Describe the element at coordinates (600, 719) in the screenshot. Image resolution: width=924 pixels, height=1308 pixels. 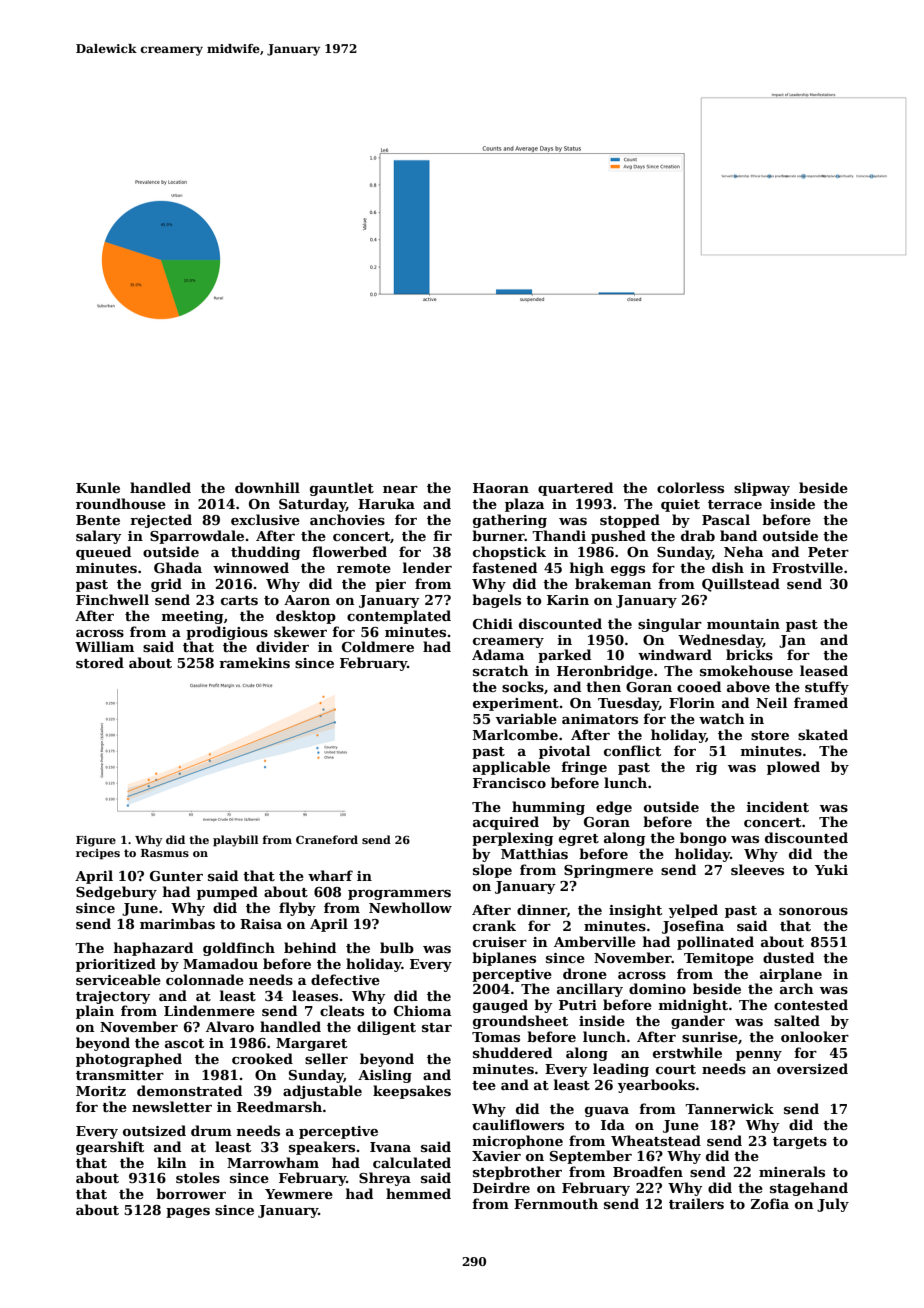
I see `animators` at that location.
